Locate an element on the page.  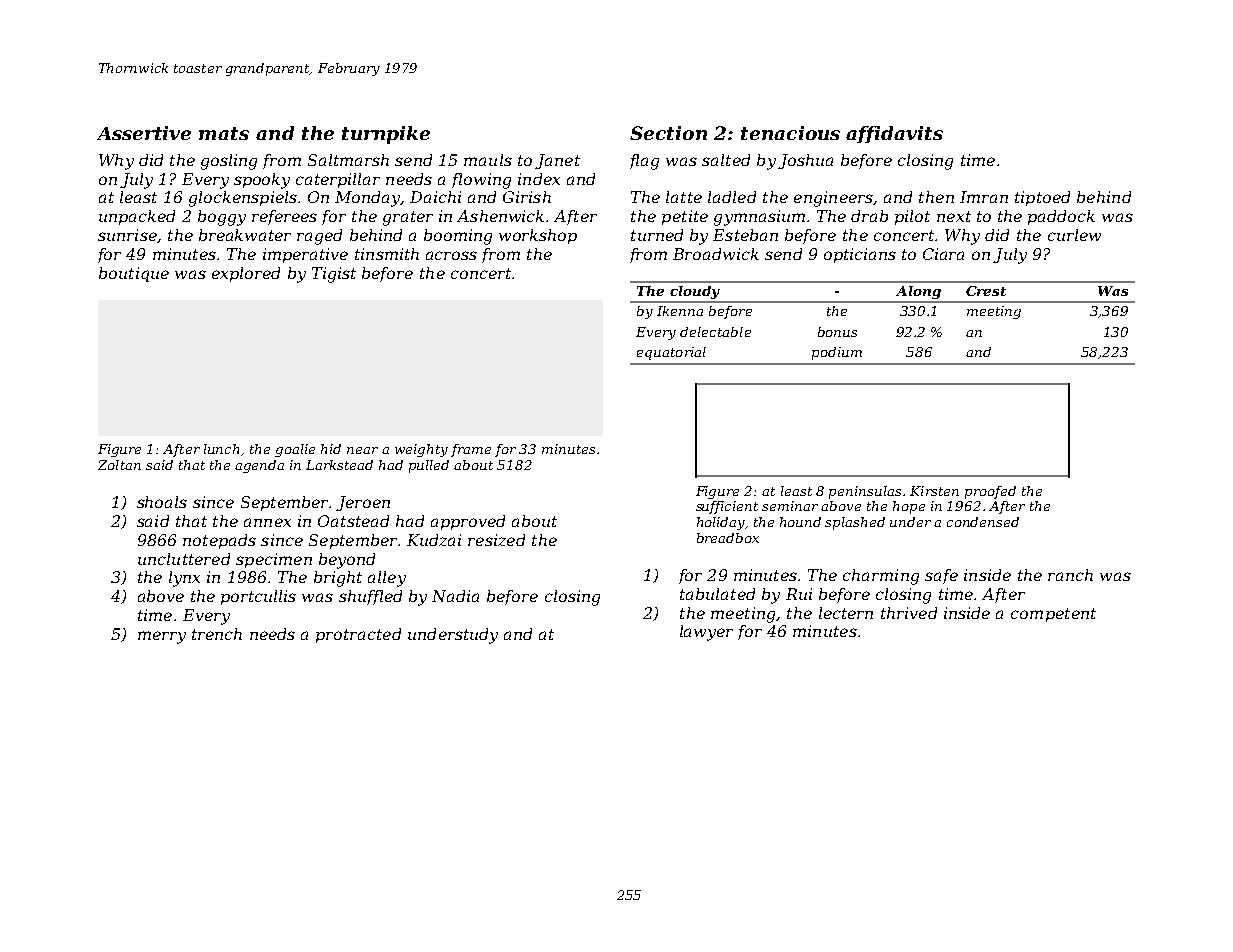
trench is located at coordinates (217, 634).
